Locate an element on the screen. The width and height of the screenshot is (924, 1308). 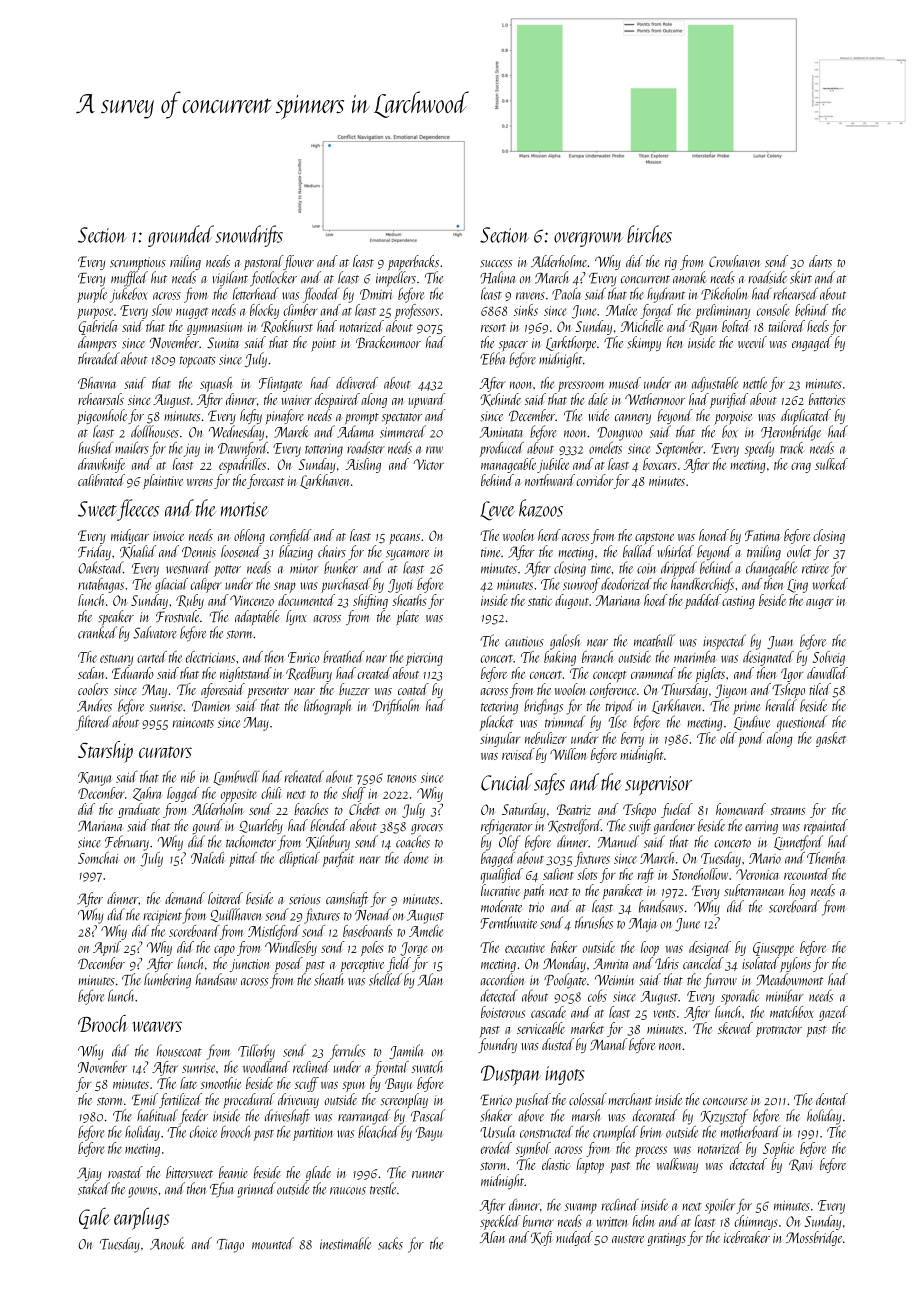
spoiler is located at coordinates (720, 1206).
